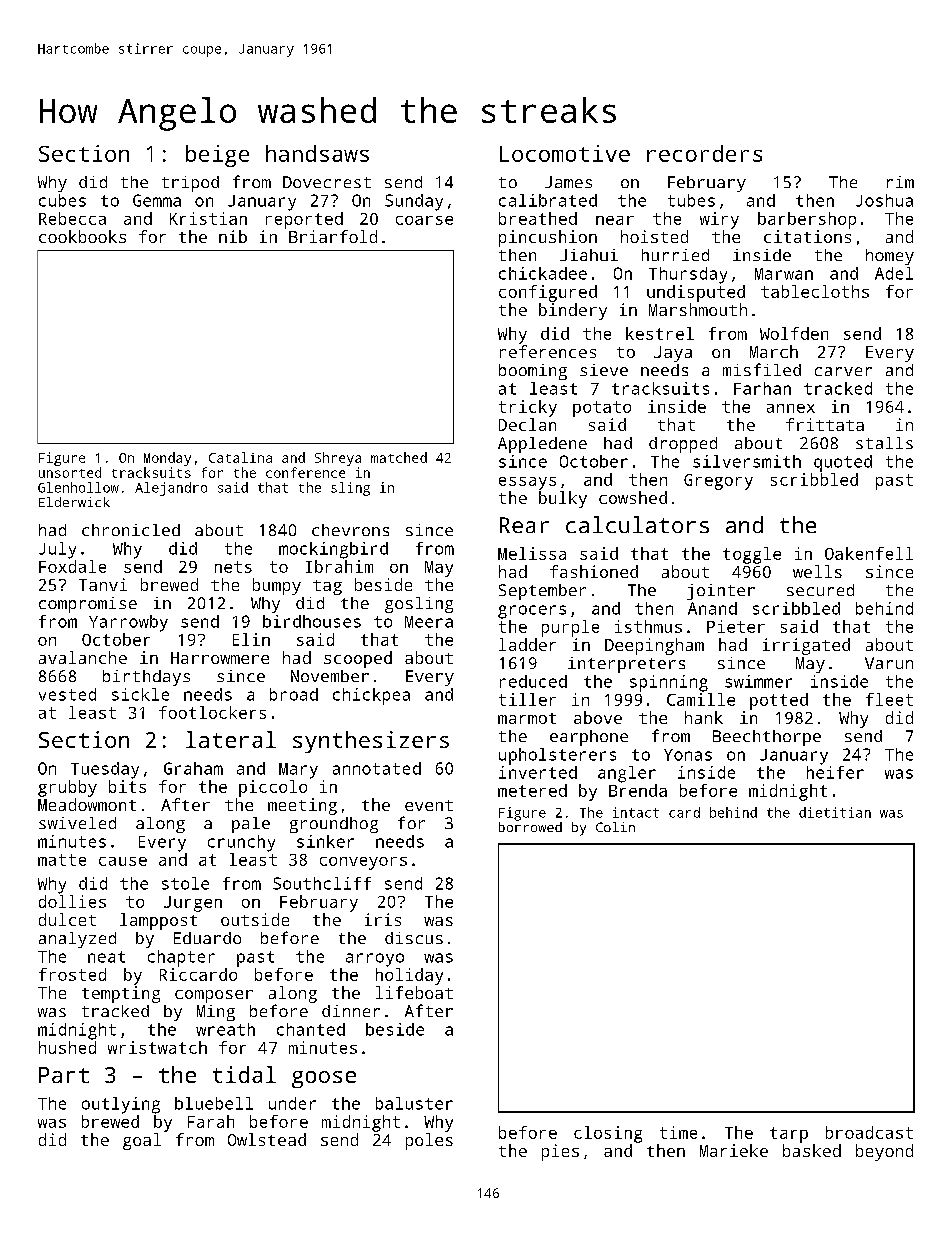 This image has width=952, height=1233. What do you see at coordinates (789, 1135) in the image?
I see `tarp` at bounding box center [789, 1135].
